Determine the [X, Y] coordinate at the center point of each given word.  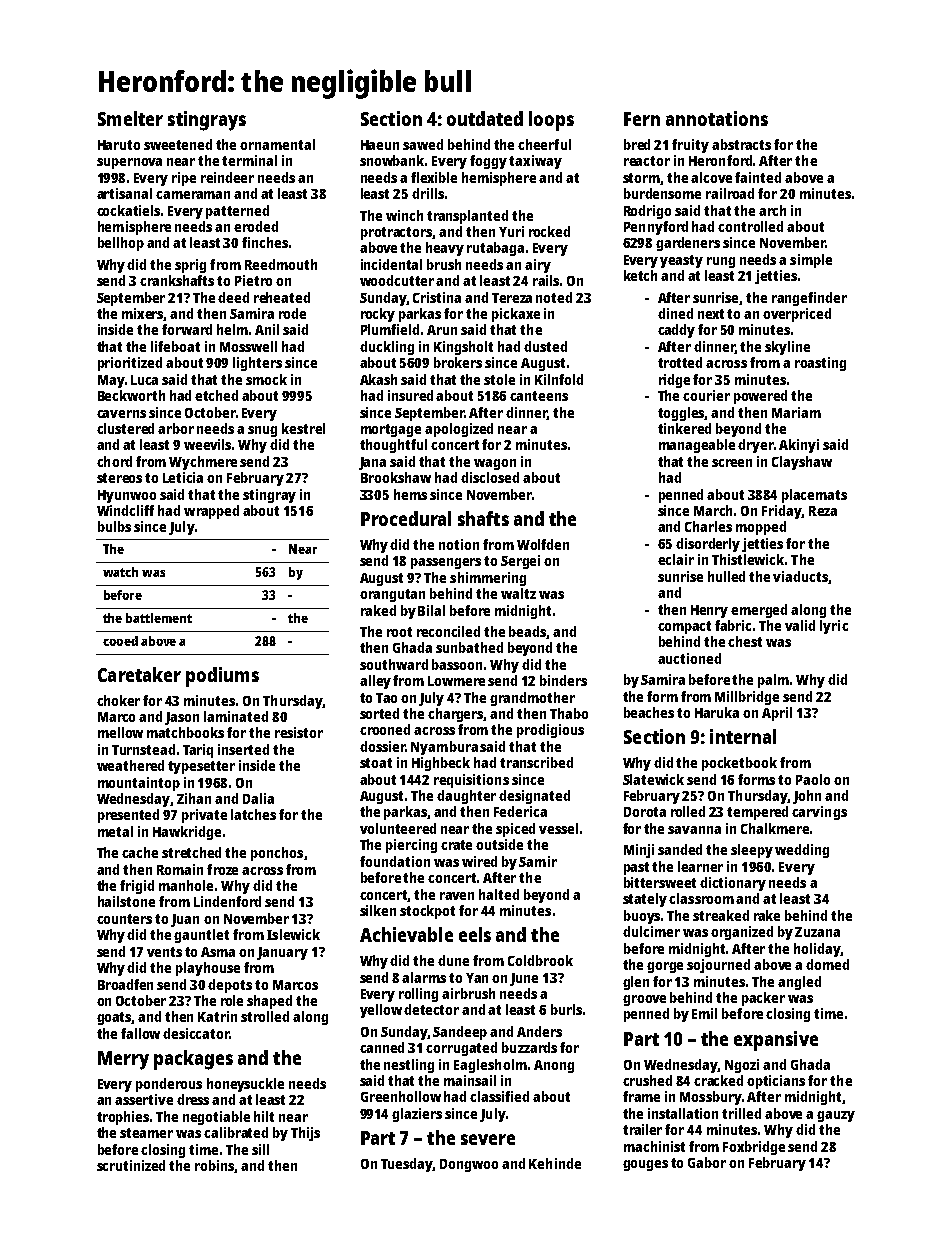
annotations [717, 118]
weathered [130, 765]
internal [743, 736]
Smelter [130, 118]
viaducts [800, 576]
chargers [456, 715]
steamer [146, 1133]
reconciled [448, 631]
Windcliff [125, 510]
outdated [485, 118]
